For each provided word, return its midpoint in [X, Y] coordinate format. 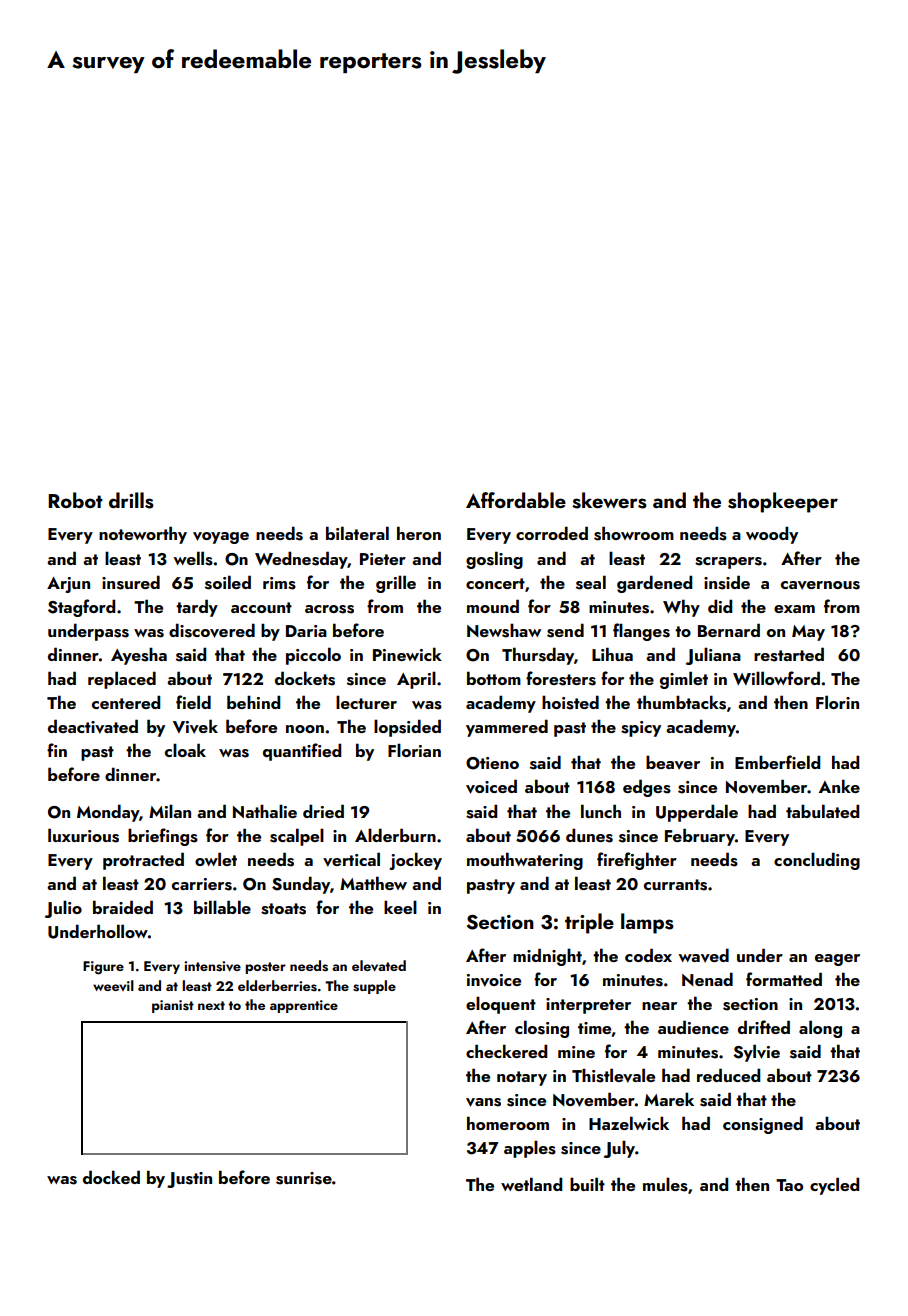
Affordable [516, 500]
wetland [531, 1184]
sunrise [304, 1178]
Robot [75, 500]
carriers [202, 884]
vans [483, 1102]
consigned [763, 1125]
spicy [641, 729]
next [211, 1005]
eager [837, 960]
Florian [414, 750]
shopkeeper [783, 502]
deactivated [93, 726]
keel [400, 907]
